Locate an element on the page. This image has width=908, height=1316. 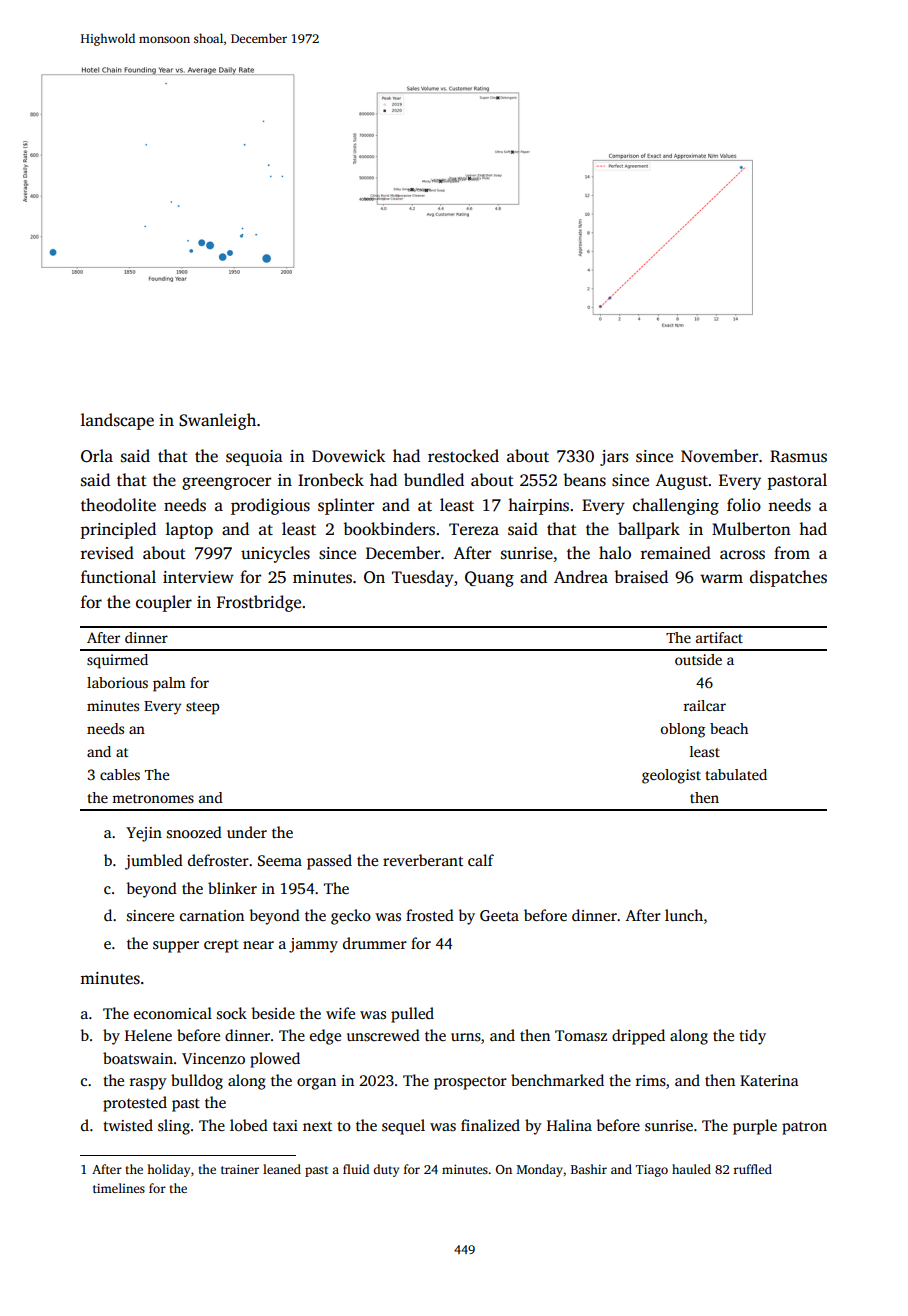
hairpins is located at coordinates (538, 506).
